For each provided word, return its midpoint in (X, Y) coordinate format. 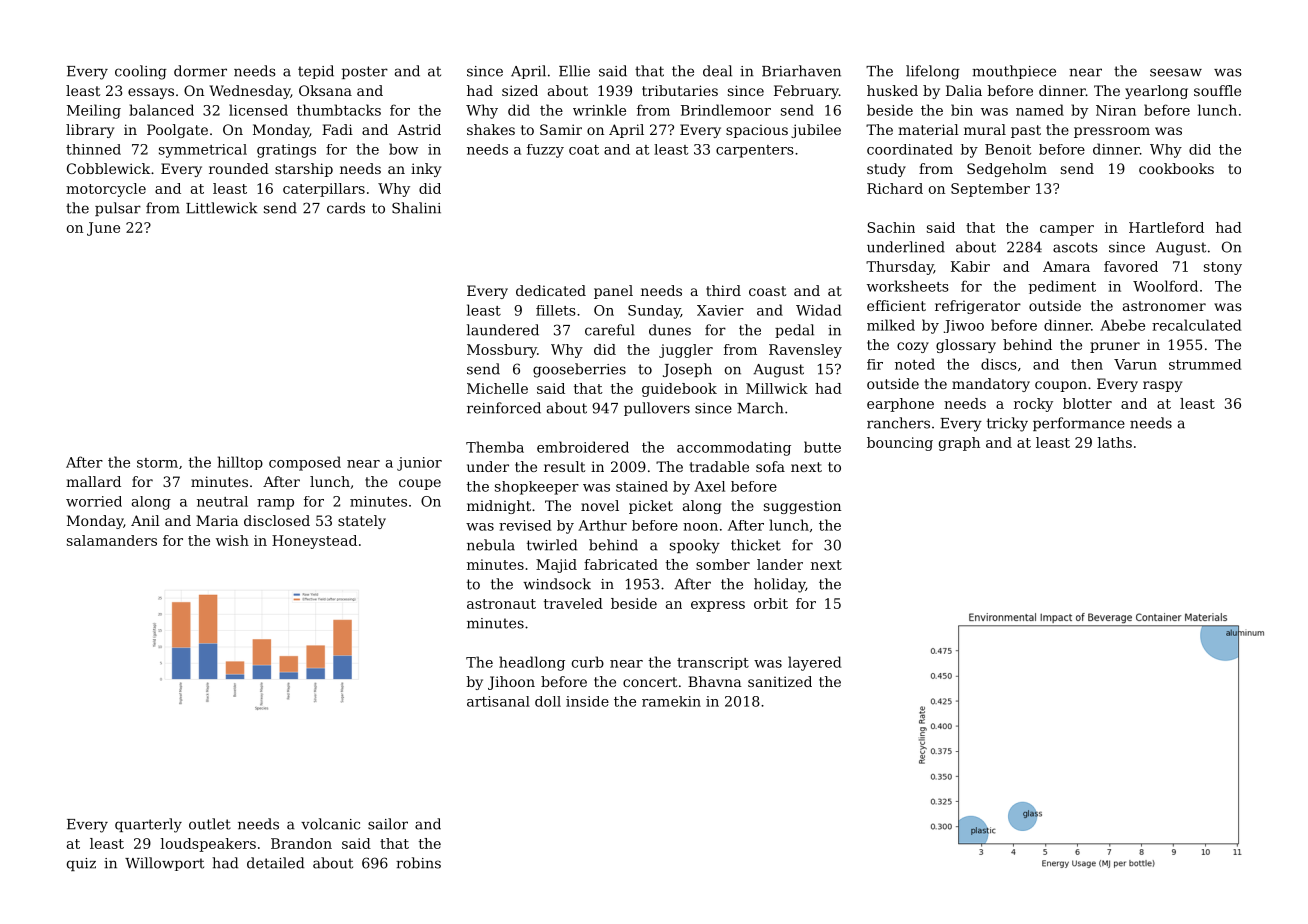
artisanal (498, 701)
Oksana (325, 90)
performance (1079, 424)
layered (814, 663)
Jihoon (511, 683)
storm (157, 463)
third (723, 290)
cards (346, 208)
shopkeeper (537, 488)
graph (959, 444)
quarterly (148, 825)
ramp (275, 504)
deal (717, 71)
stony (1223, 268)
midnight (499, 507)
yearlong (1156, 92)
